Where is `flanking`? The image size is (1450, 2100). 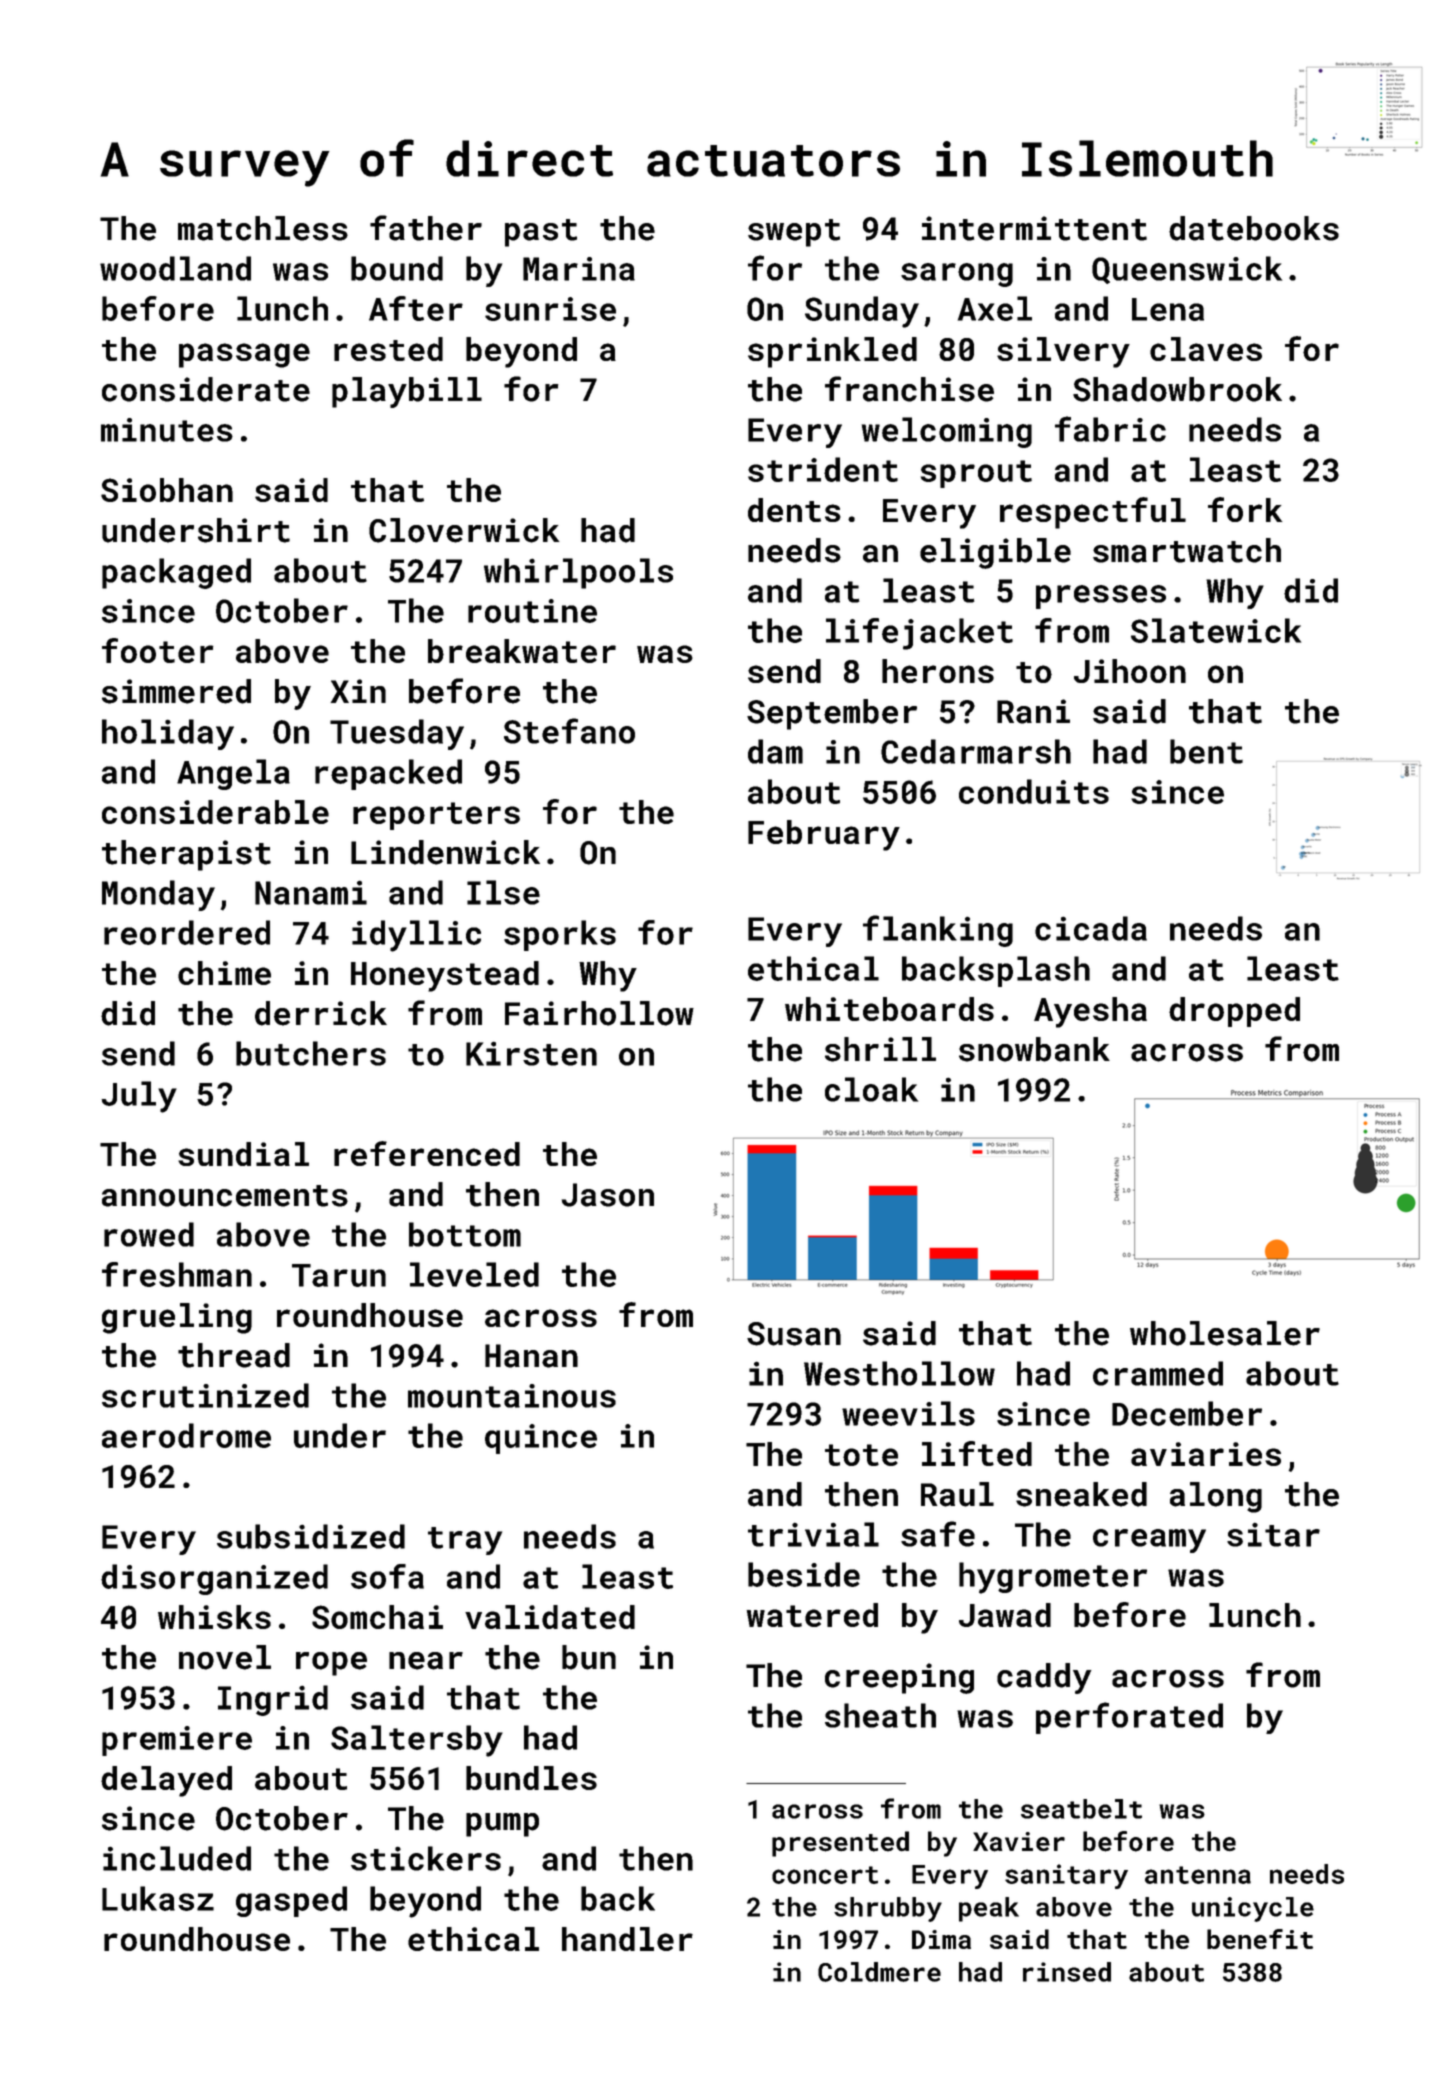 flanking is located at coordinates (938, 931).
